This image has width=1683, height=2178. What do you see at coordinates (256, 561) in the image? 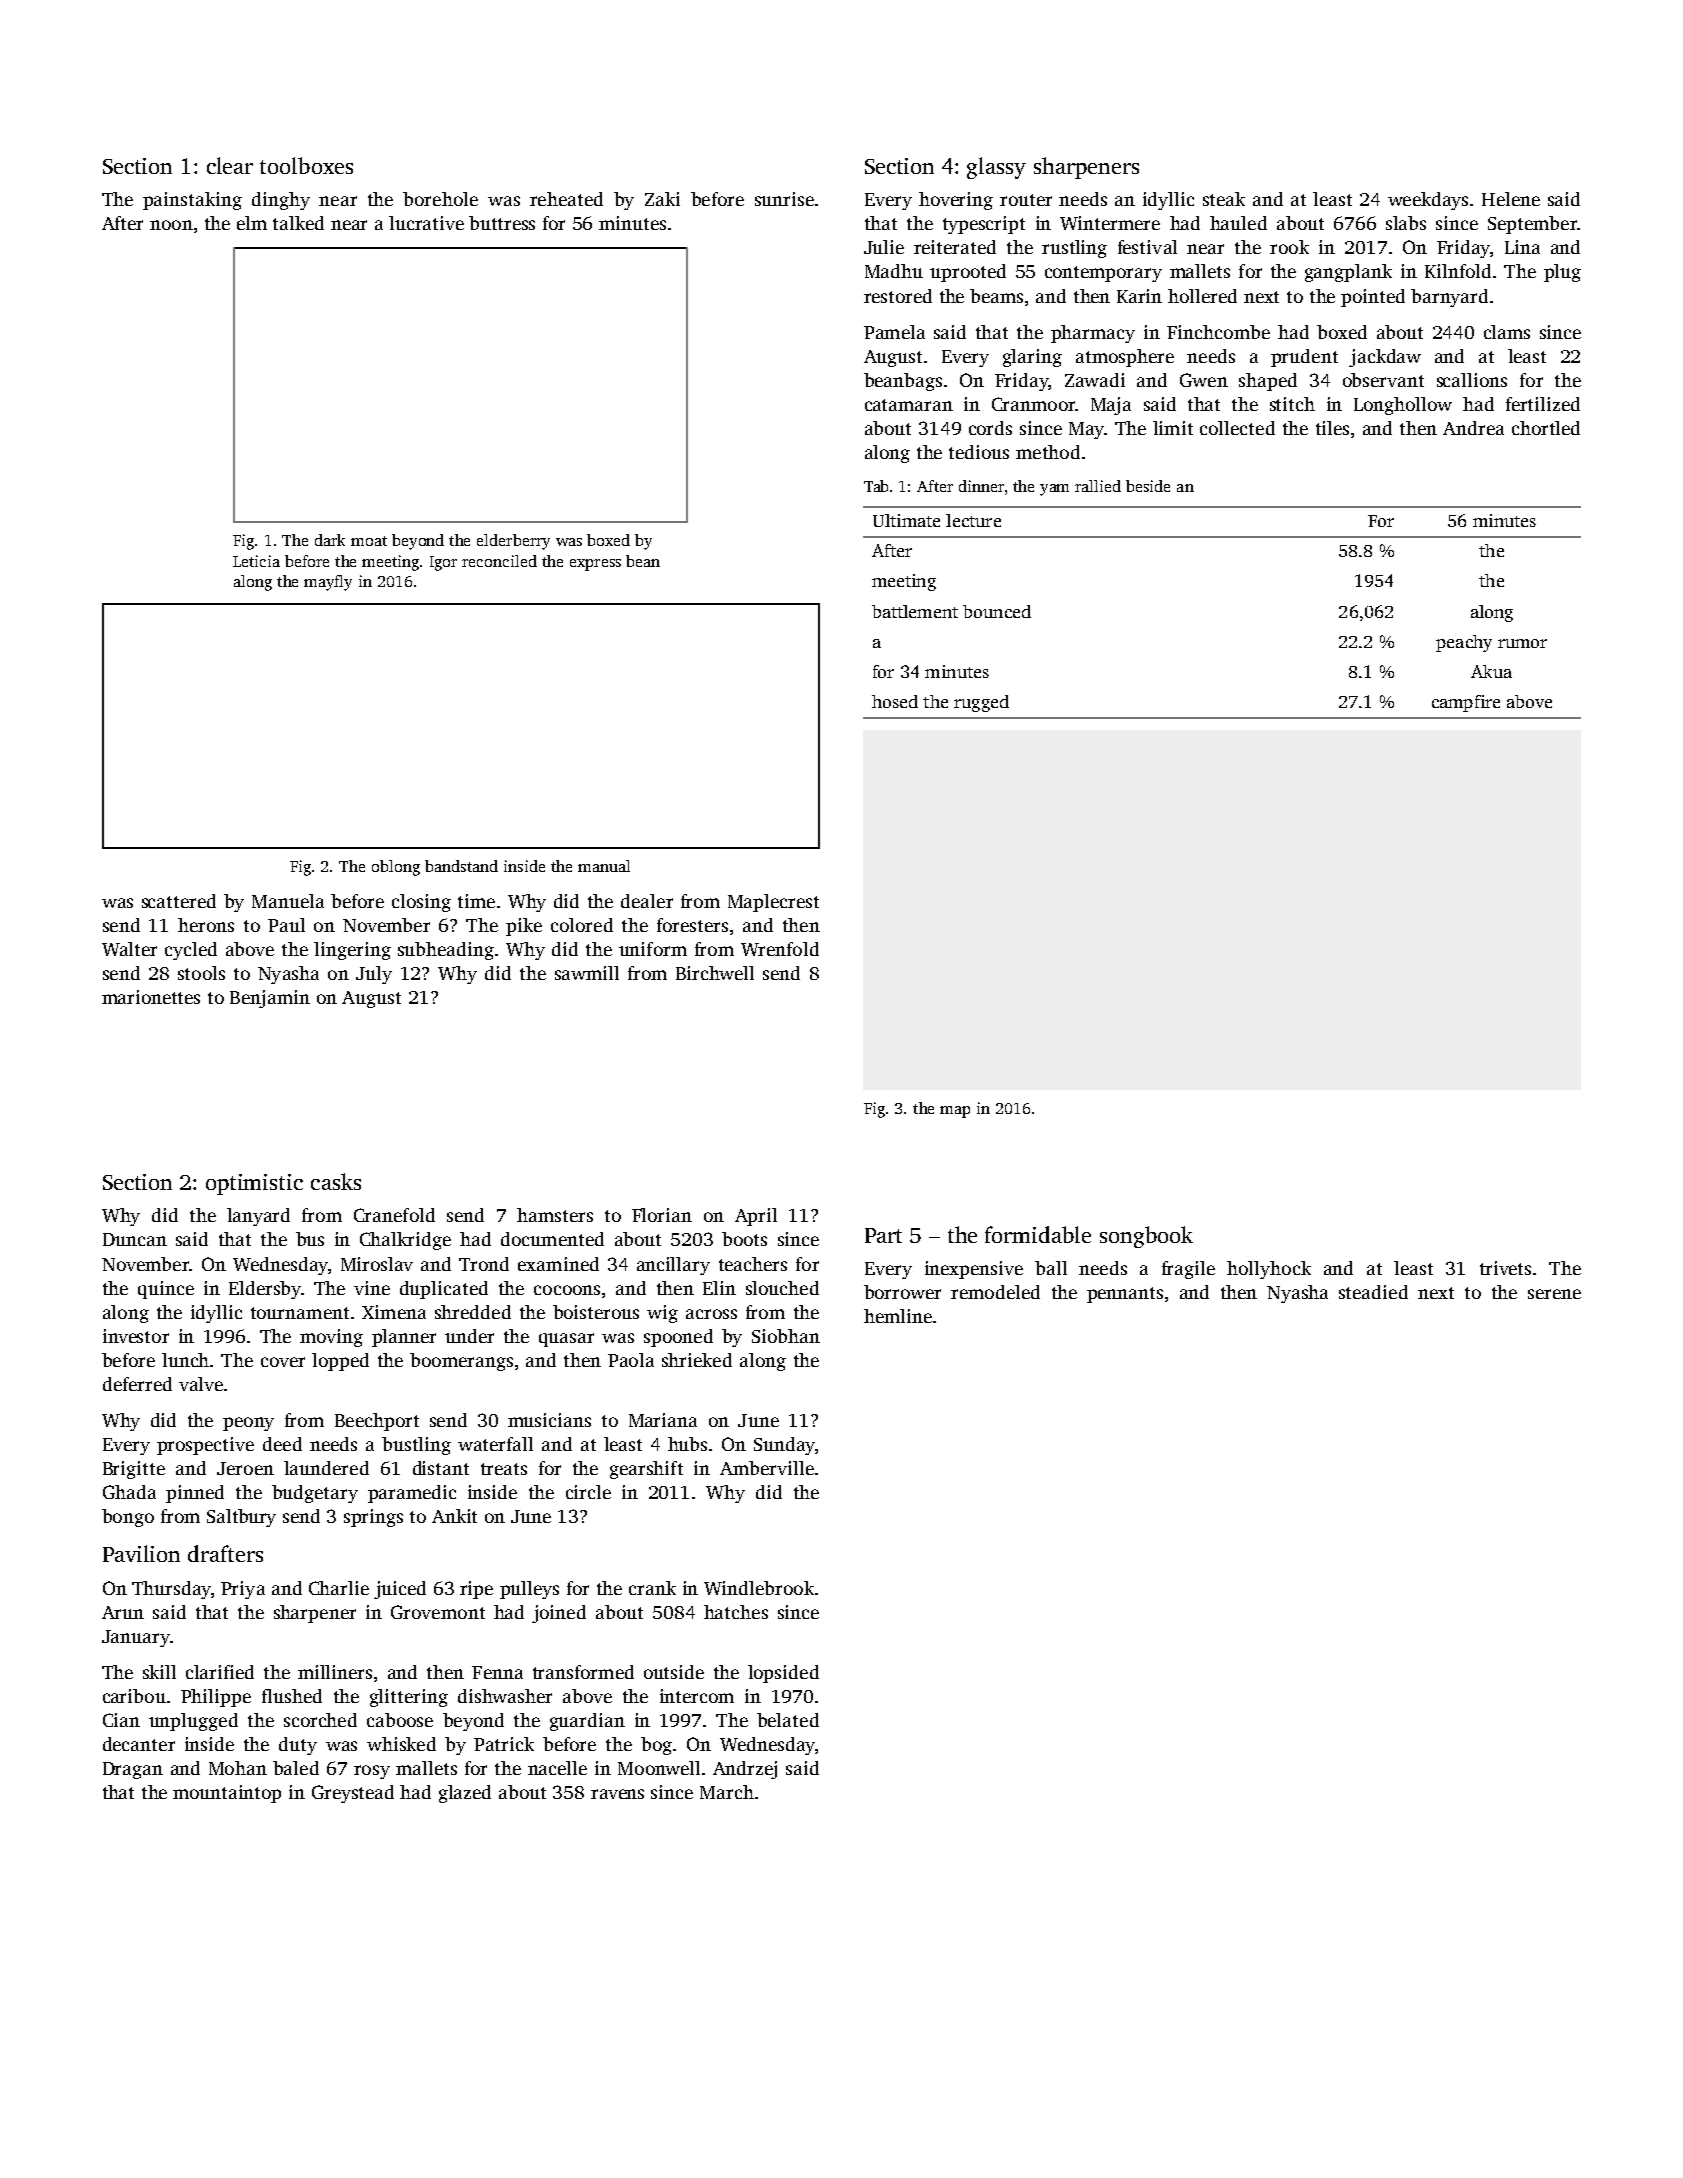
I see `Leticia` at bounding box center [256, 561].
